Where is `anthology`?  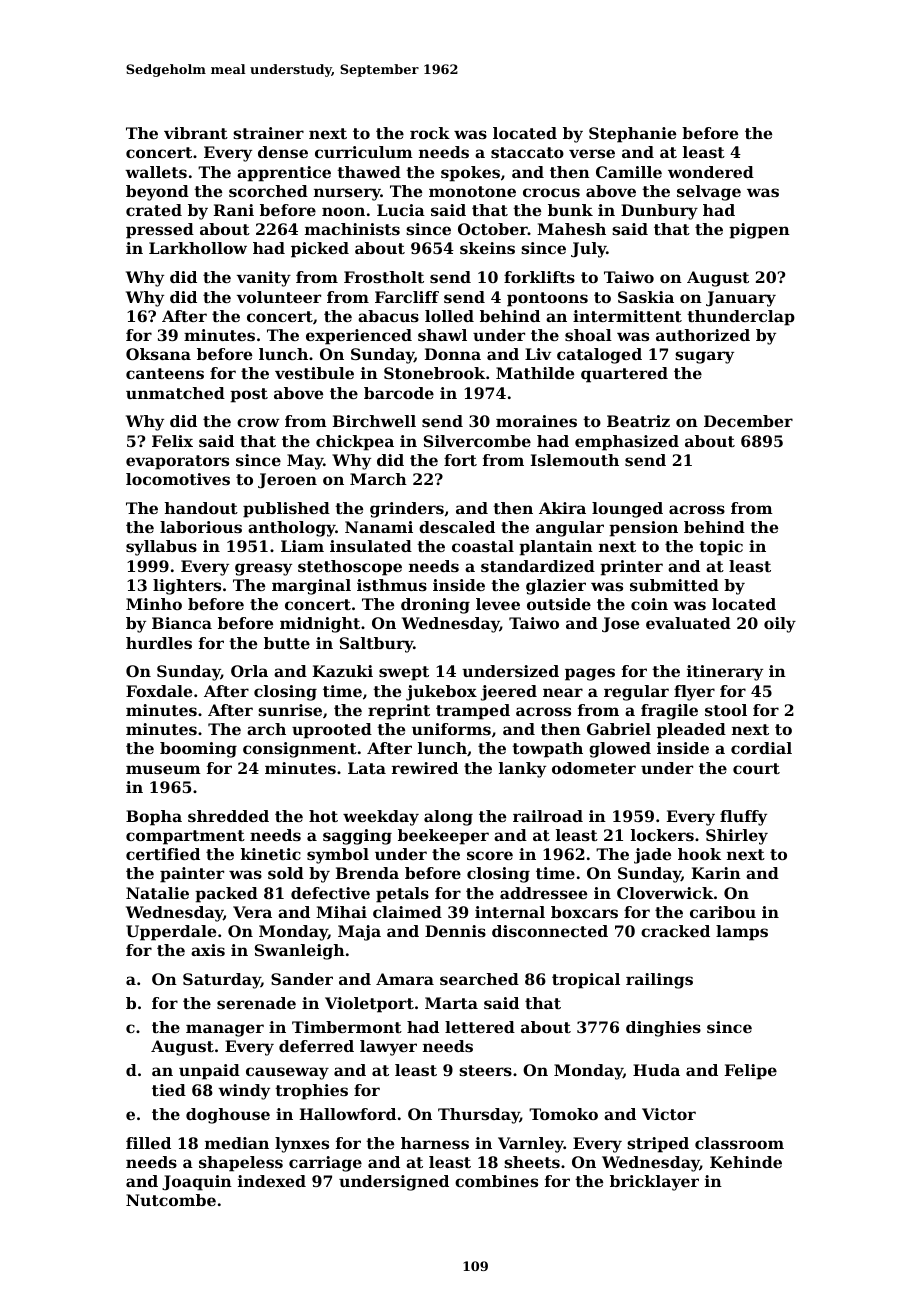
anthology is located at coordinates (292, 529).
